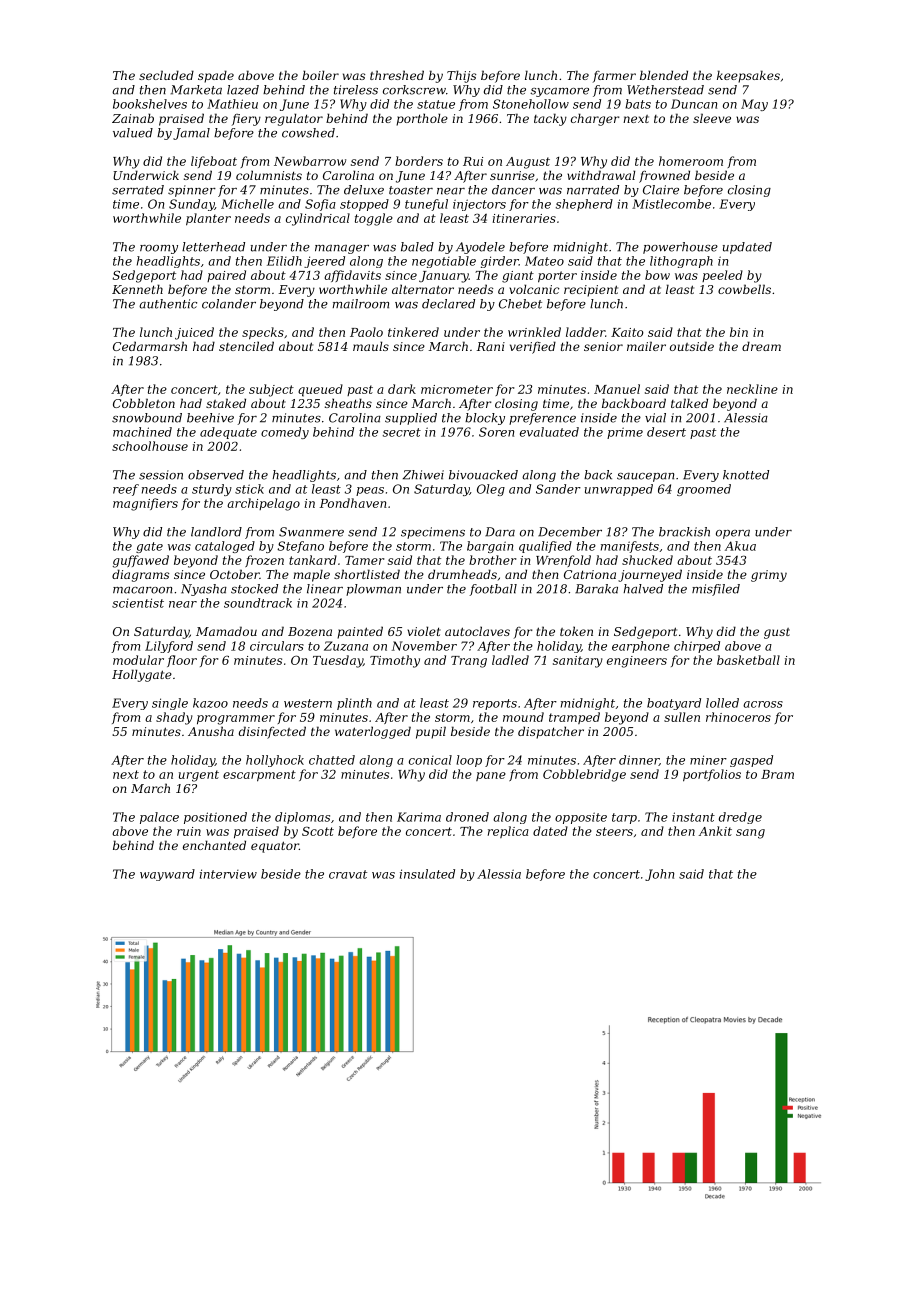  What do you see at coordinates (769, 576) in the image?
I see `grimy` at bounding box center [769, 576].
